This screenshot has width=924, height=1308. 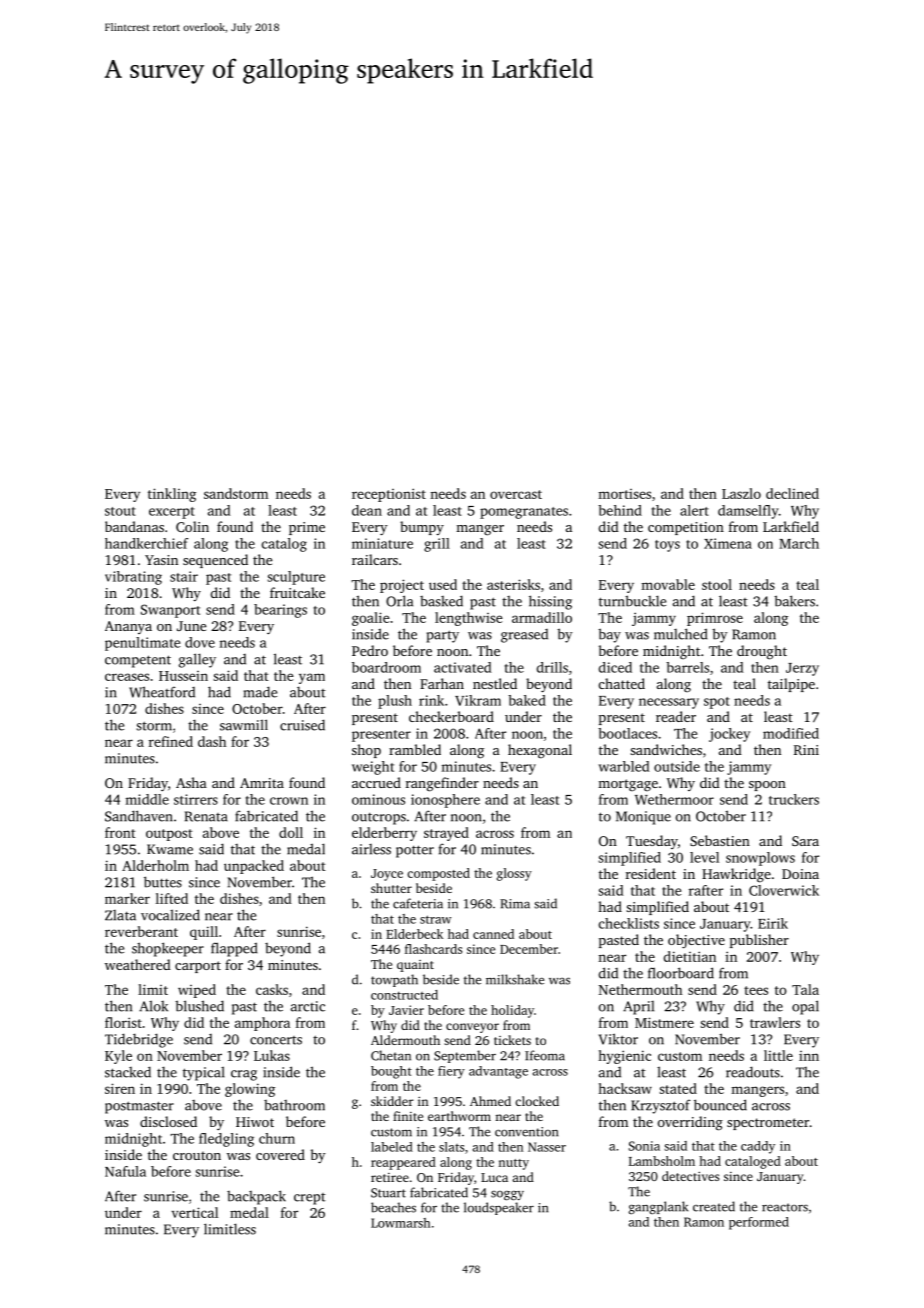 What do you see at coordinates (540, 751) in the screenshot?
I see `hexagonal` at bounding box center [540, 751].
